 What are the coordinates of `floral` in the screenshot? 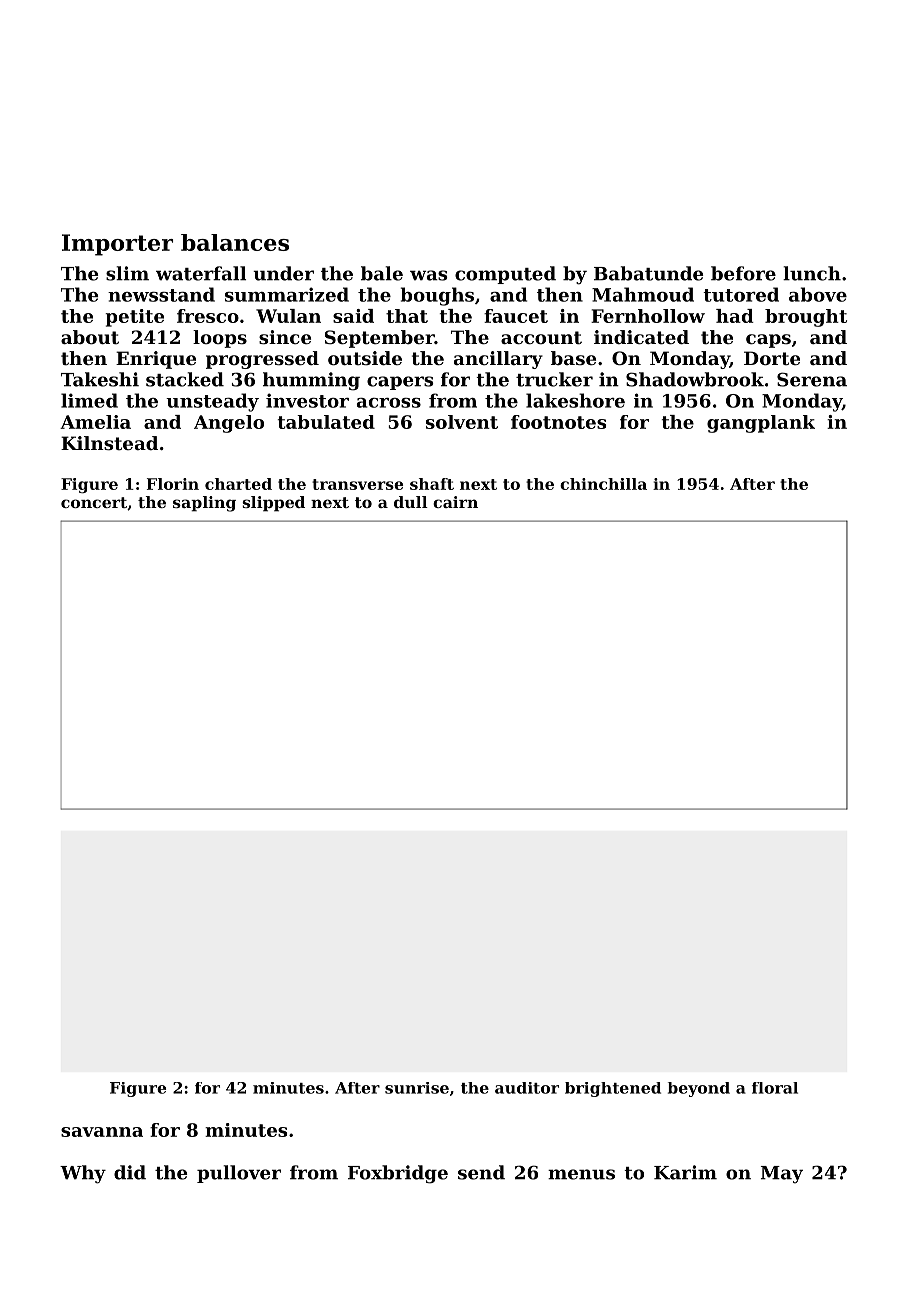 It's located at (775, 1088).
